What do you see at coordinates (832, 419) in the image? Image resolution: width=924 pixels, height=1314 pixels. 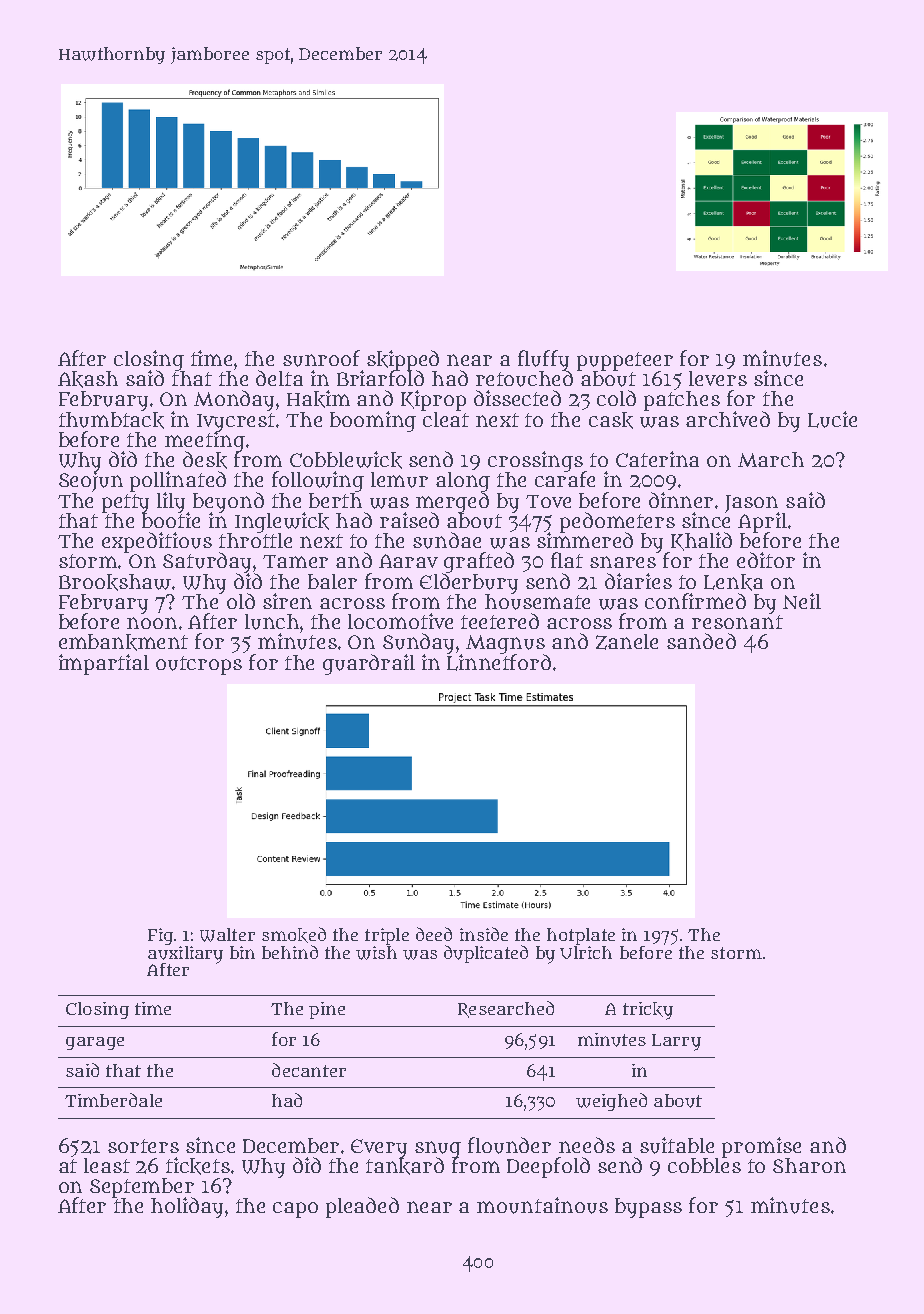 I see `Lucie` at bounding box center [832, 419].
